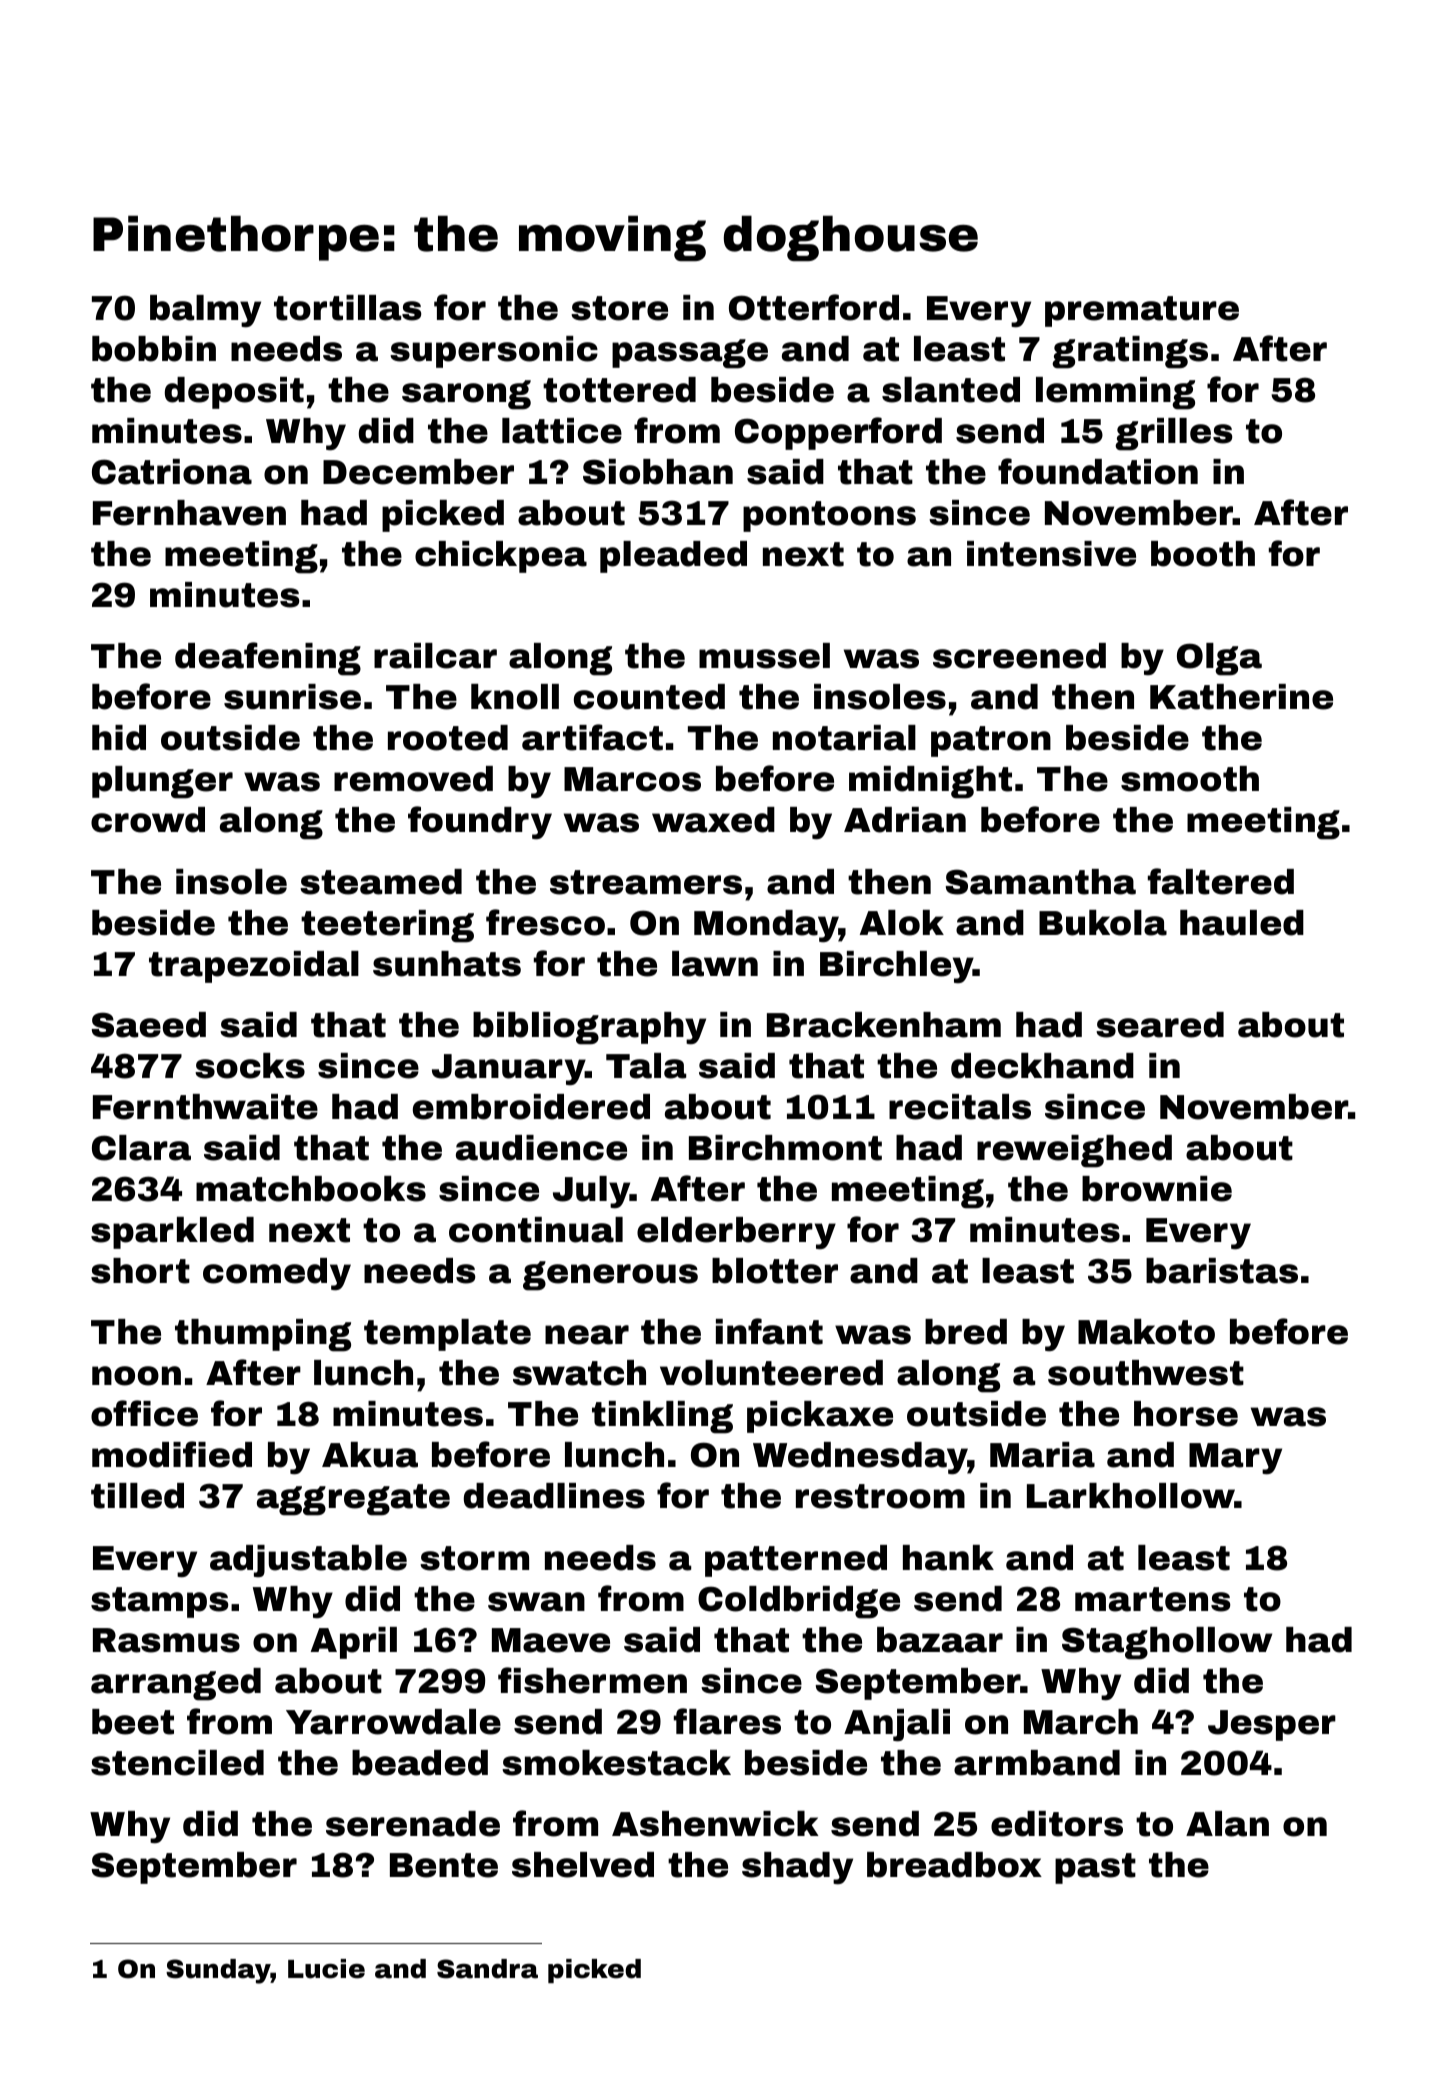 The width and height of the document is (1450, 2100). What do you see at coordinates (1222, 1271) in the document?
I see `baristas` at bounding box center [1222, 1271].
